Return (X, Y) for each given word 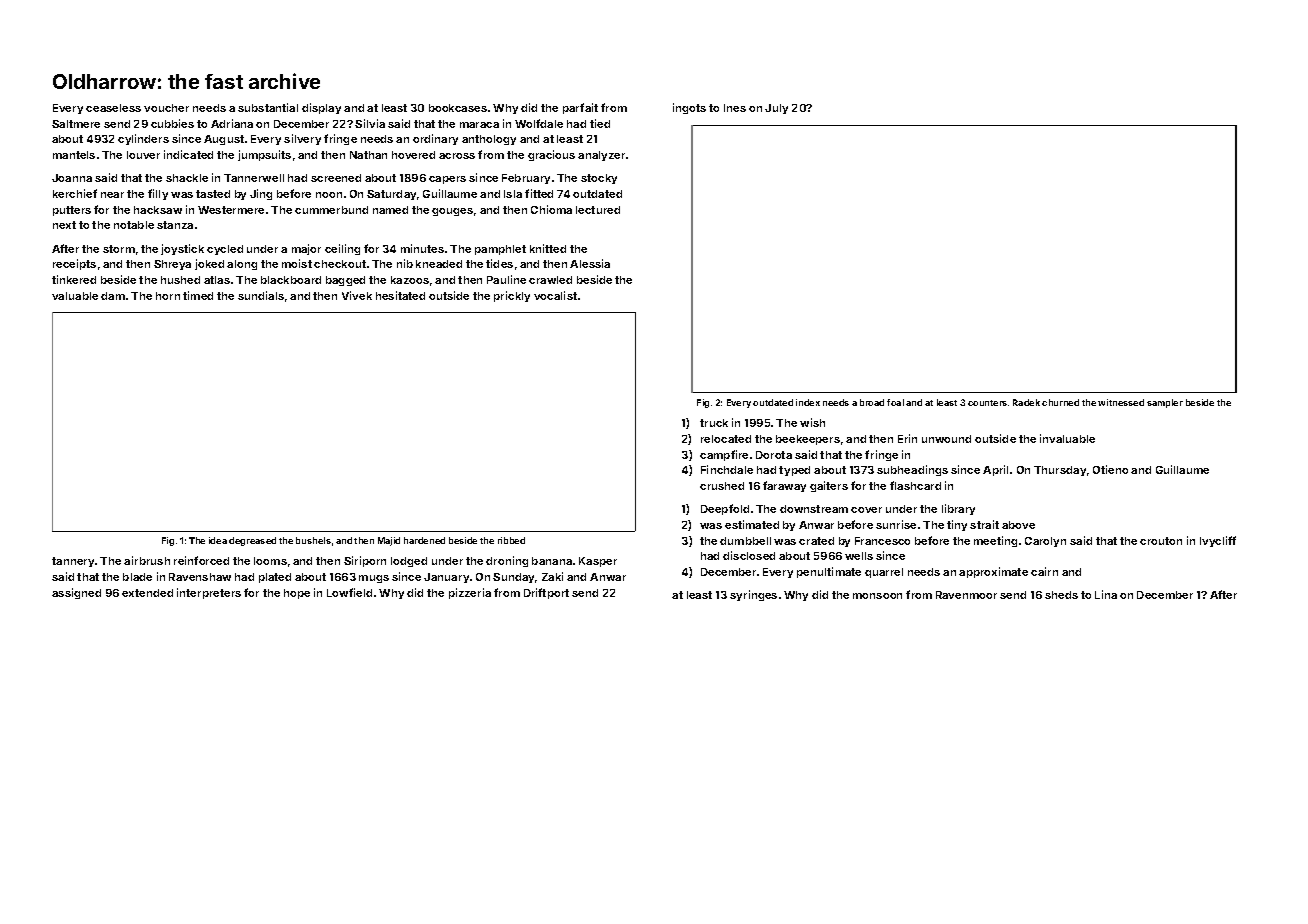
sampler (1165, 403)
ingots (689, 108)
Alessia (590, 263)
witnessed (1121, 402)
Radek (1026, 402)
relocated (726, 439)
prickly (512, 296)
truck (714, 423)
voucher (166, 108)
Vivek (357, 295)
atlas (217, 280)
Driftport (546, 593)
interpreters (209, 593)
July (776, 109)
